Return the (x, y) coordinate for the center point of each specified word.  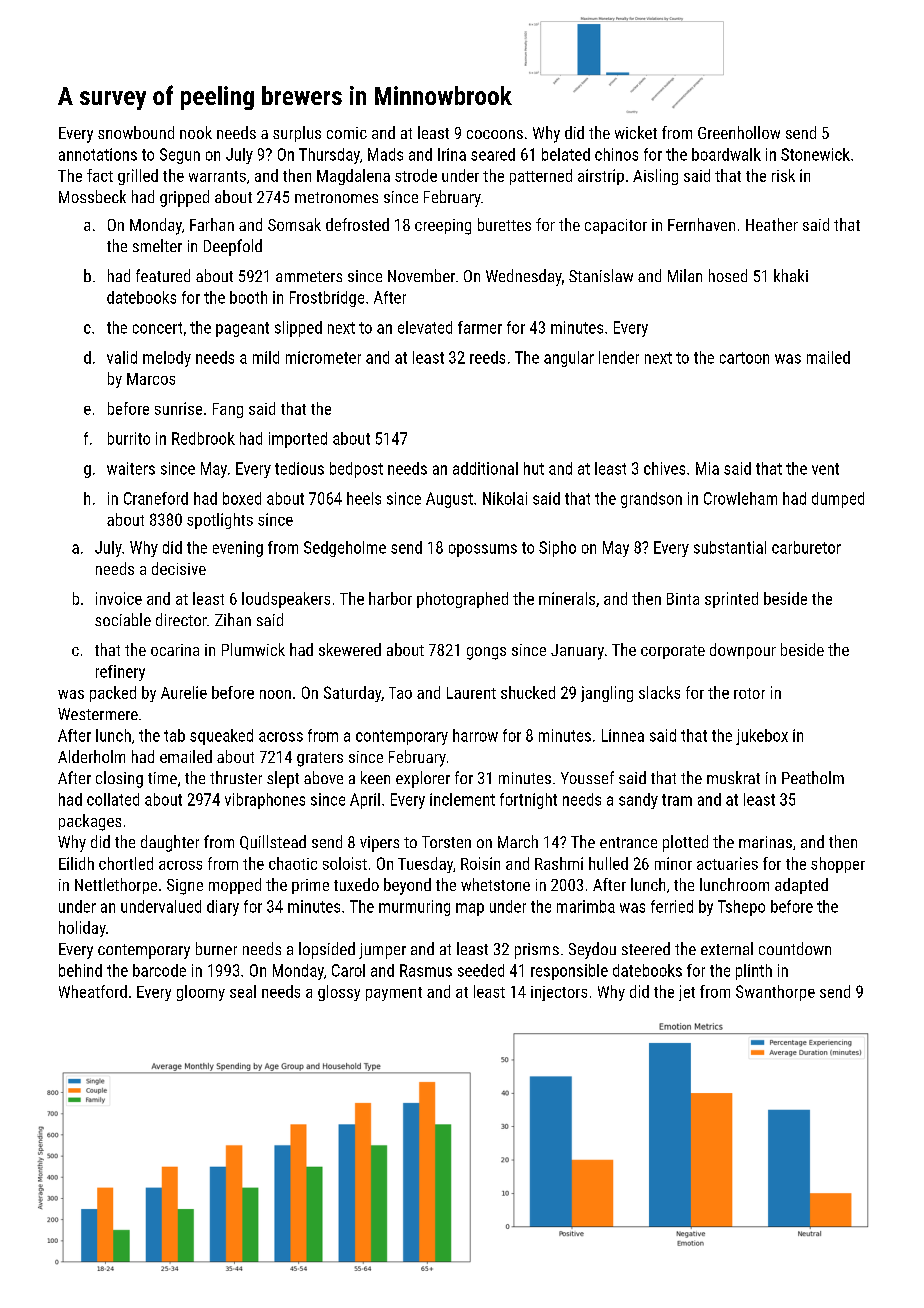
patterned (541, 177)
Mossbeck (92, 196)
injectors (559, 993)
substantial (730, 547)
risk (783, 175)
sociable (123, 619)
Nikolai (505, 498)
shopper (838, 865)
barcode (159, 970)
